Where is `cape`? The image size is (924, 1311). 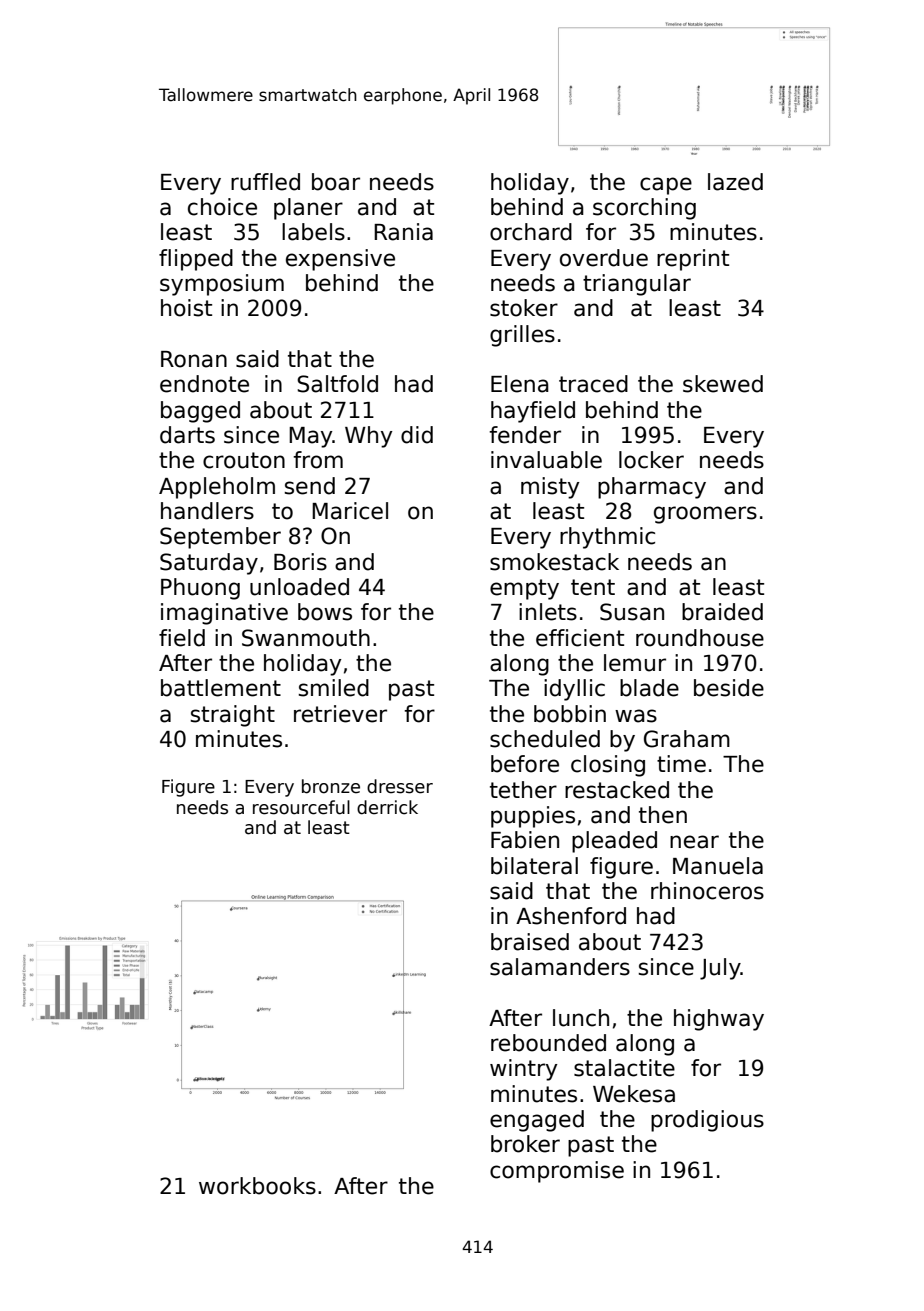
cape is located at coordinates (666, 186).
